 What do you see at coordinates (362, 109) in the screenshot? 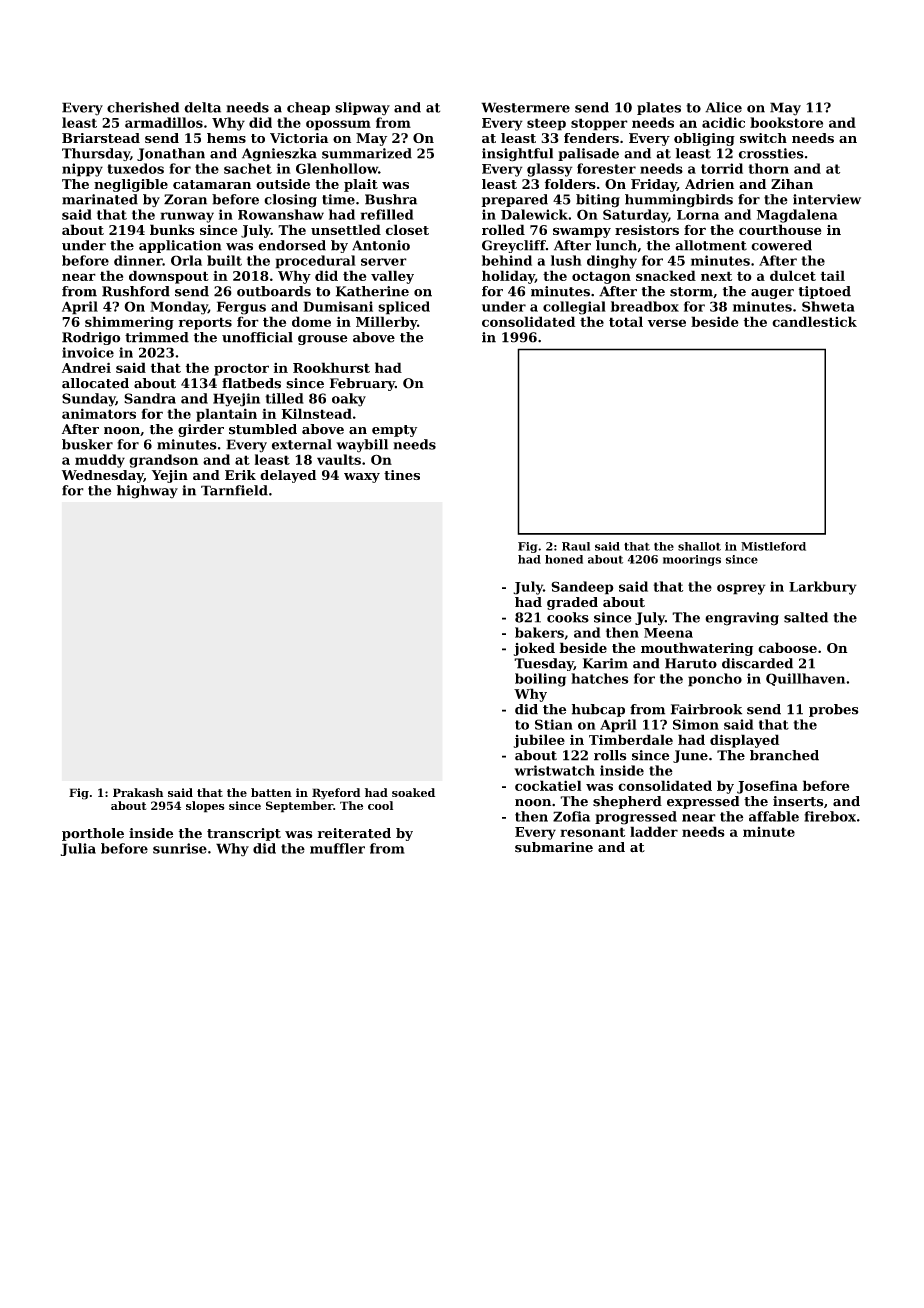
I see `slipway` at bounding box center [362, 109].
